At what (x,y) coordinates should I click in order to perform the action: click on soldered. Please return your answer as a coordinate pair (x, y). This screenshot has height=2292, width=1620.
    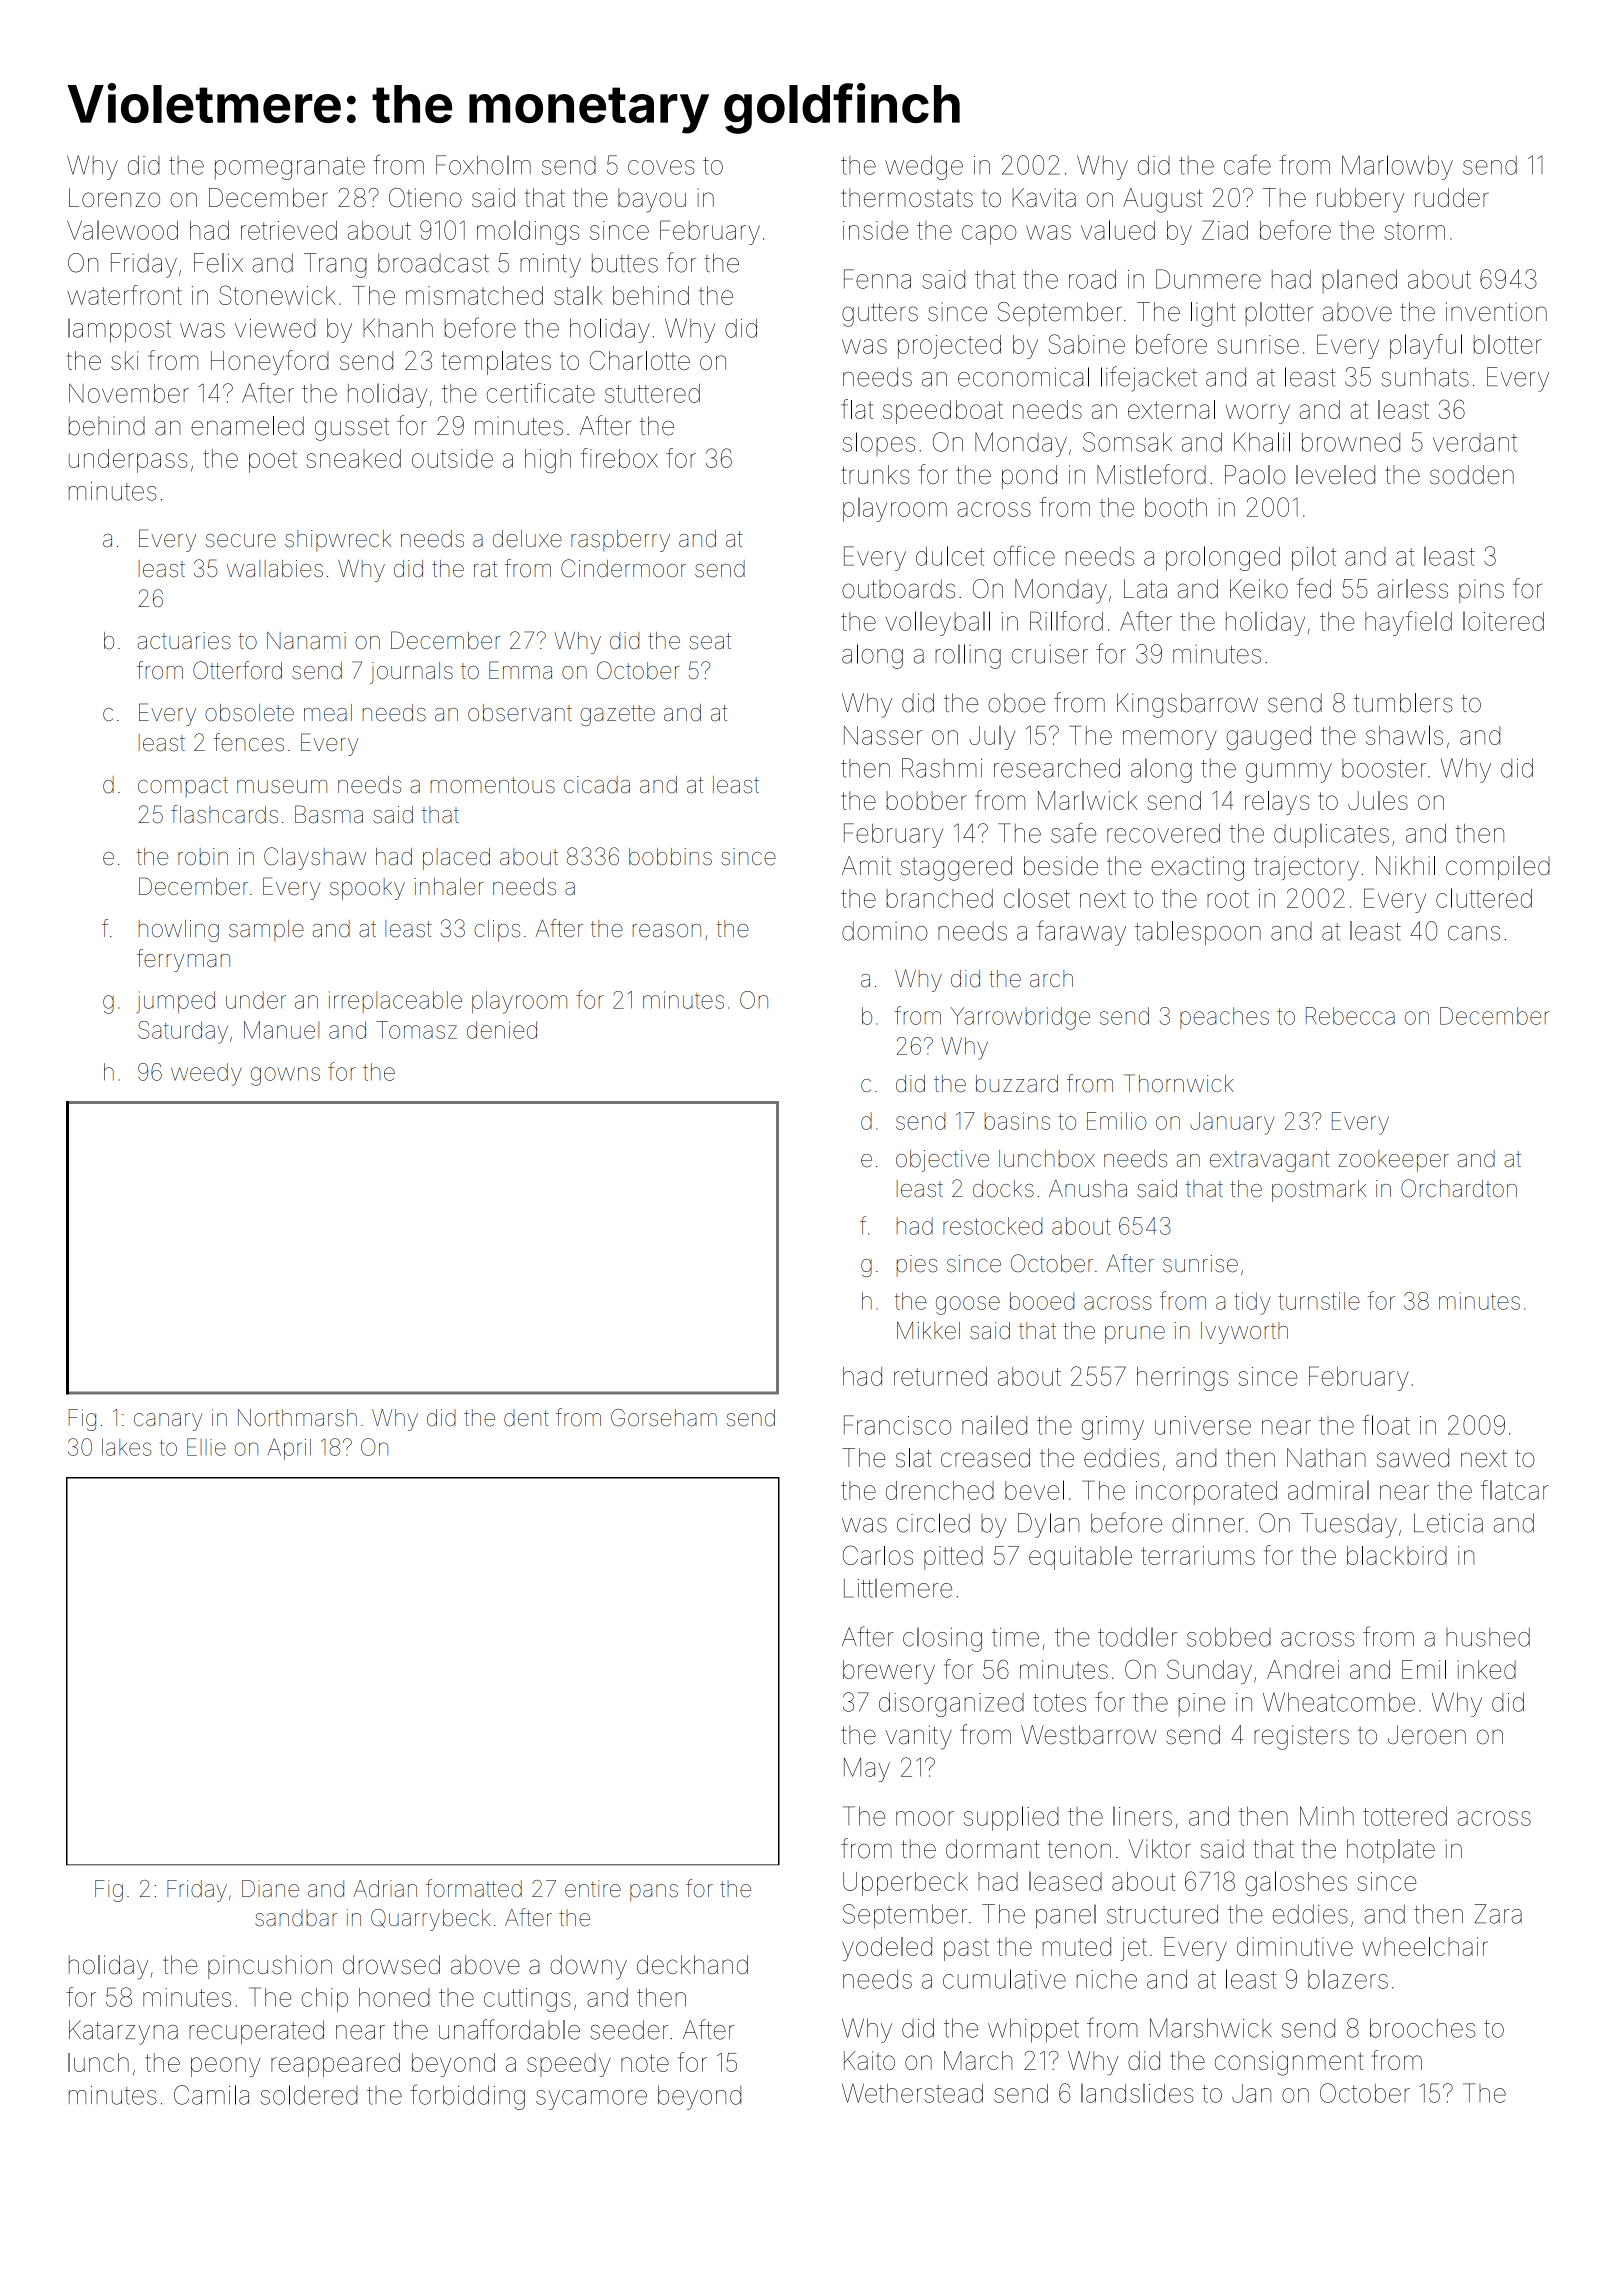
    Looking at the image, I should click on (309, 2095).
